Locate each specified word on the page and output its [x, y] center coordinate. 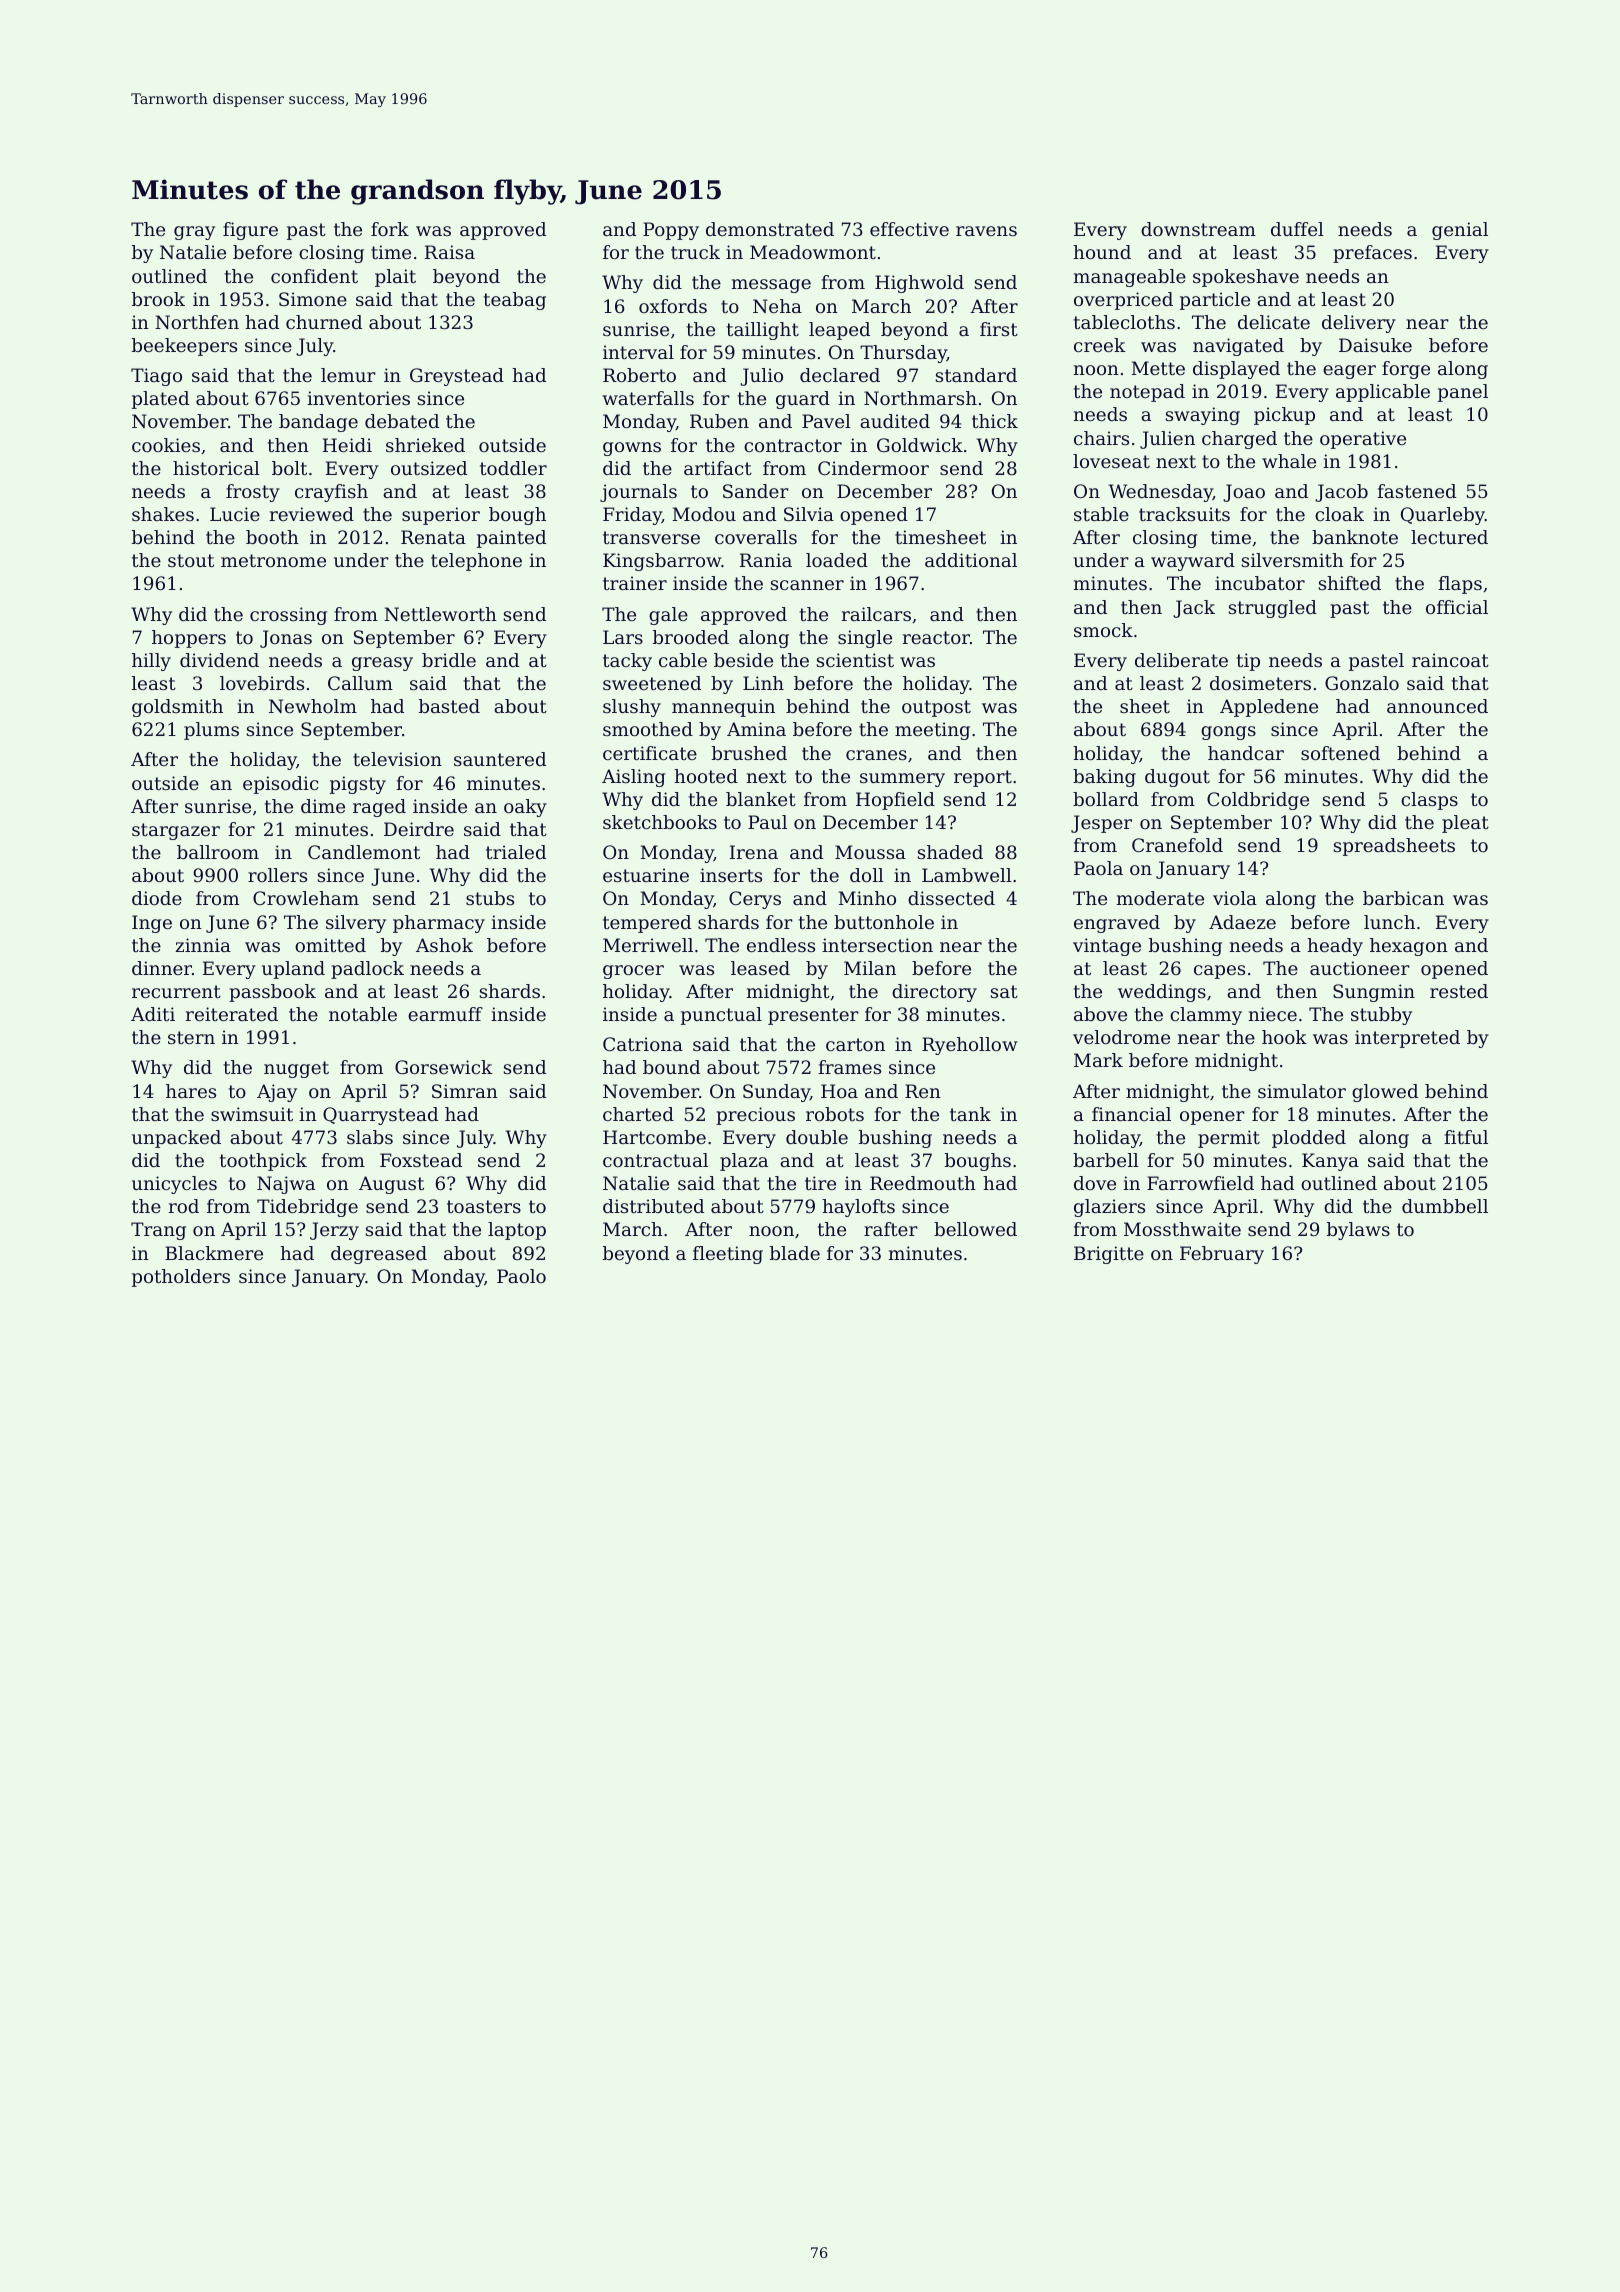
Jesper [1101, 824]
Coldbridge [1258, 801]
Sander [756, 491]
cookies [166, 445]
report [983, 778]
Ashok [444, 945]
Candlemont [364, 852]
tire [820, 1183]
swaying [1203, 416]
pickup [1284, 416]
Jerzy [334, 1231]
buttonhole [884, 922]
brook [158, 299]
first [999, 329]
